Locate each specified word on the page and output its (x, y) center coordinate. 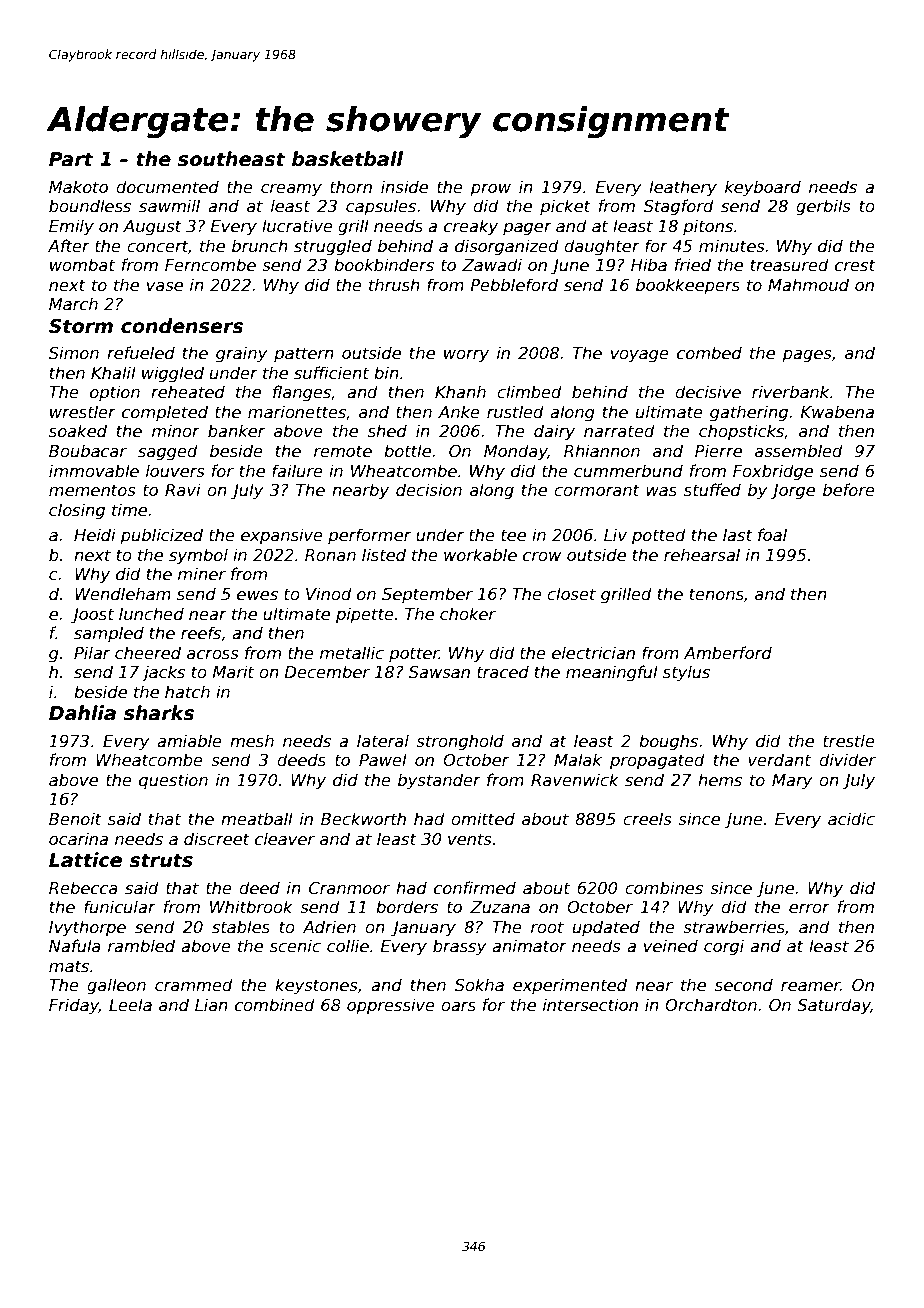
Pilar (92, 652)
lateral (383, 741)
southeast (232, 159)
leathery (683, 188)
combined (275, 1005)
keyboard (763, 188)
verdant (779, 760)
